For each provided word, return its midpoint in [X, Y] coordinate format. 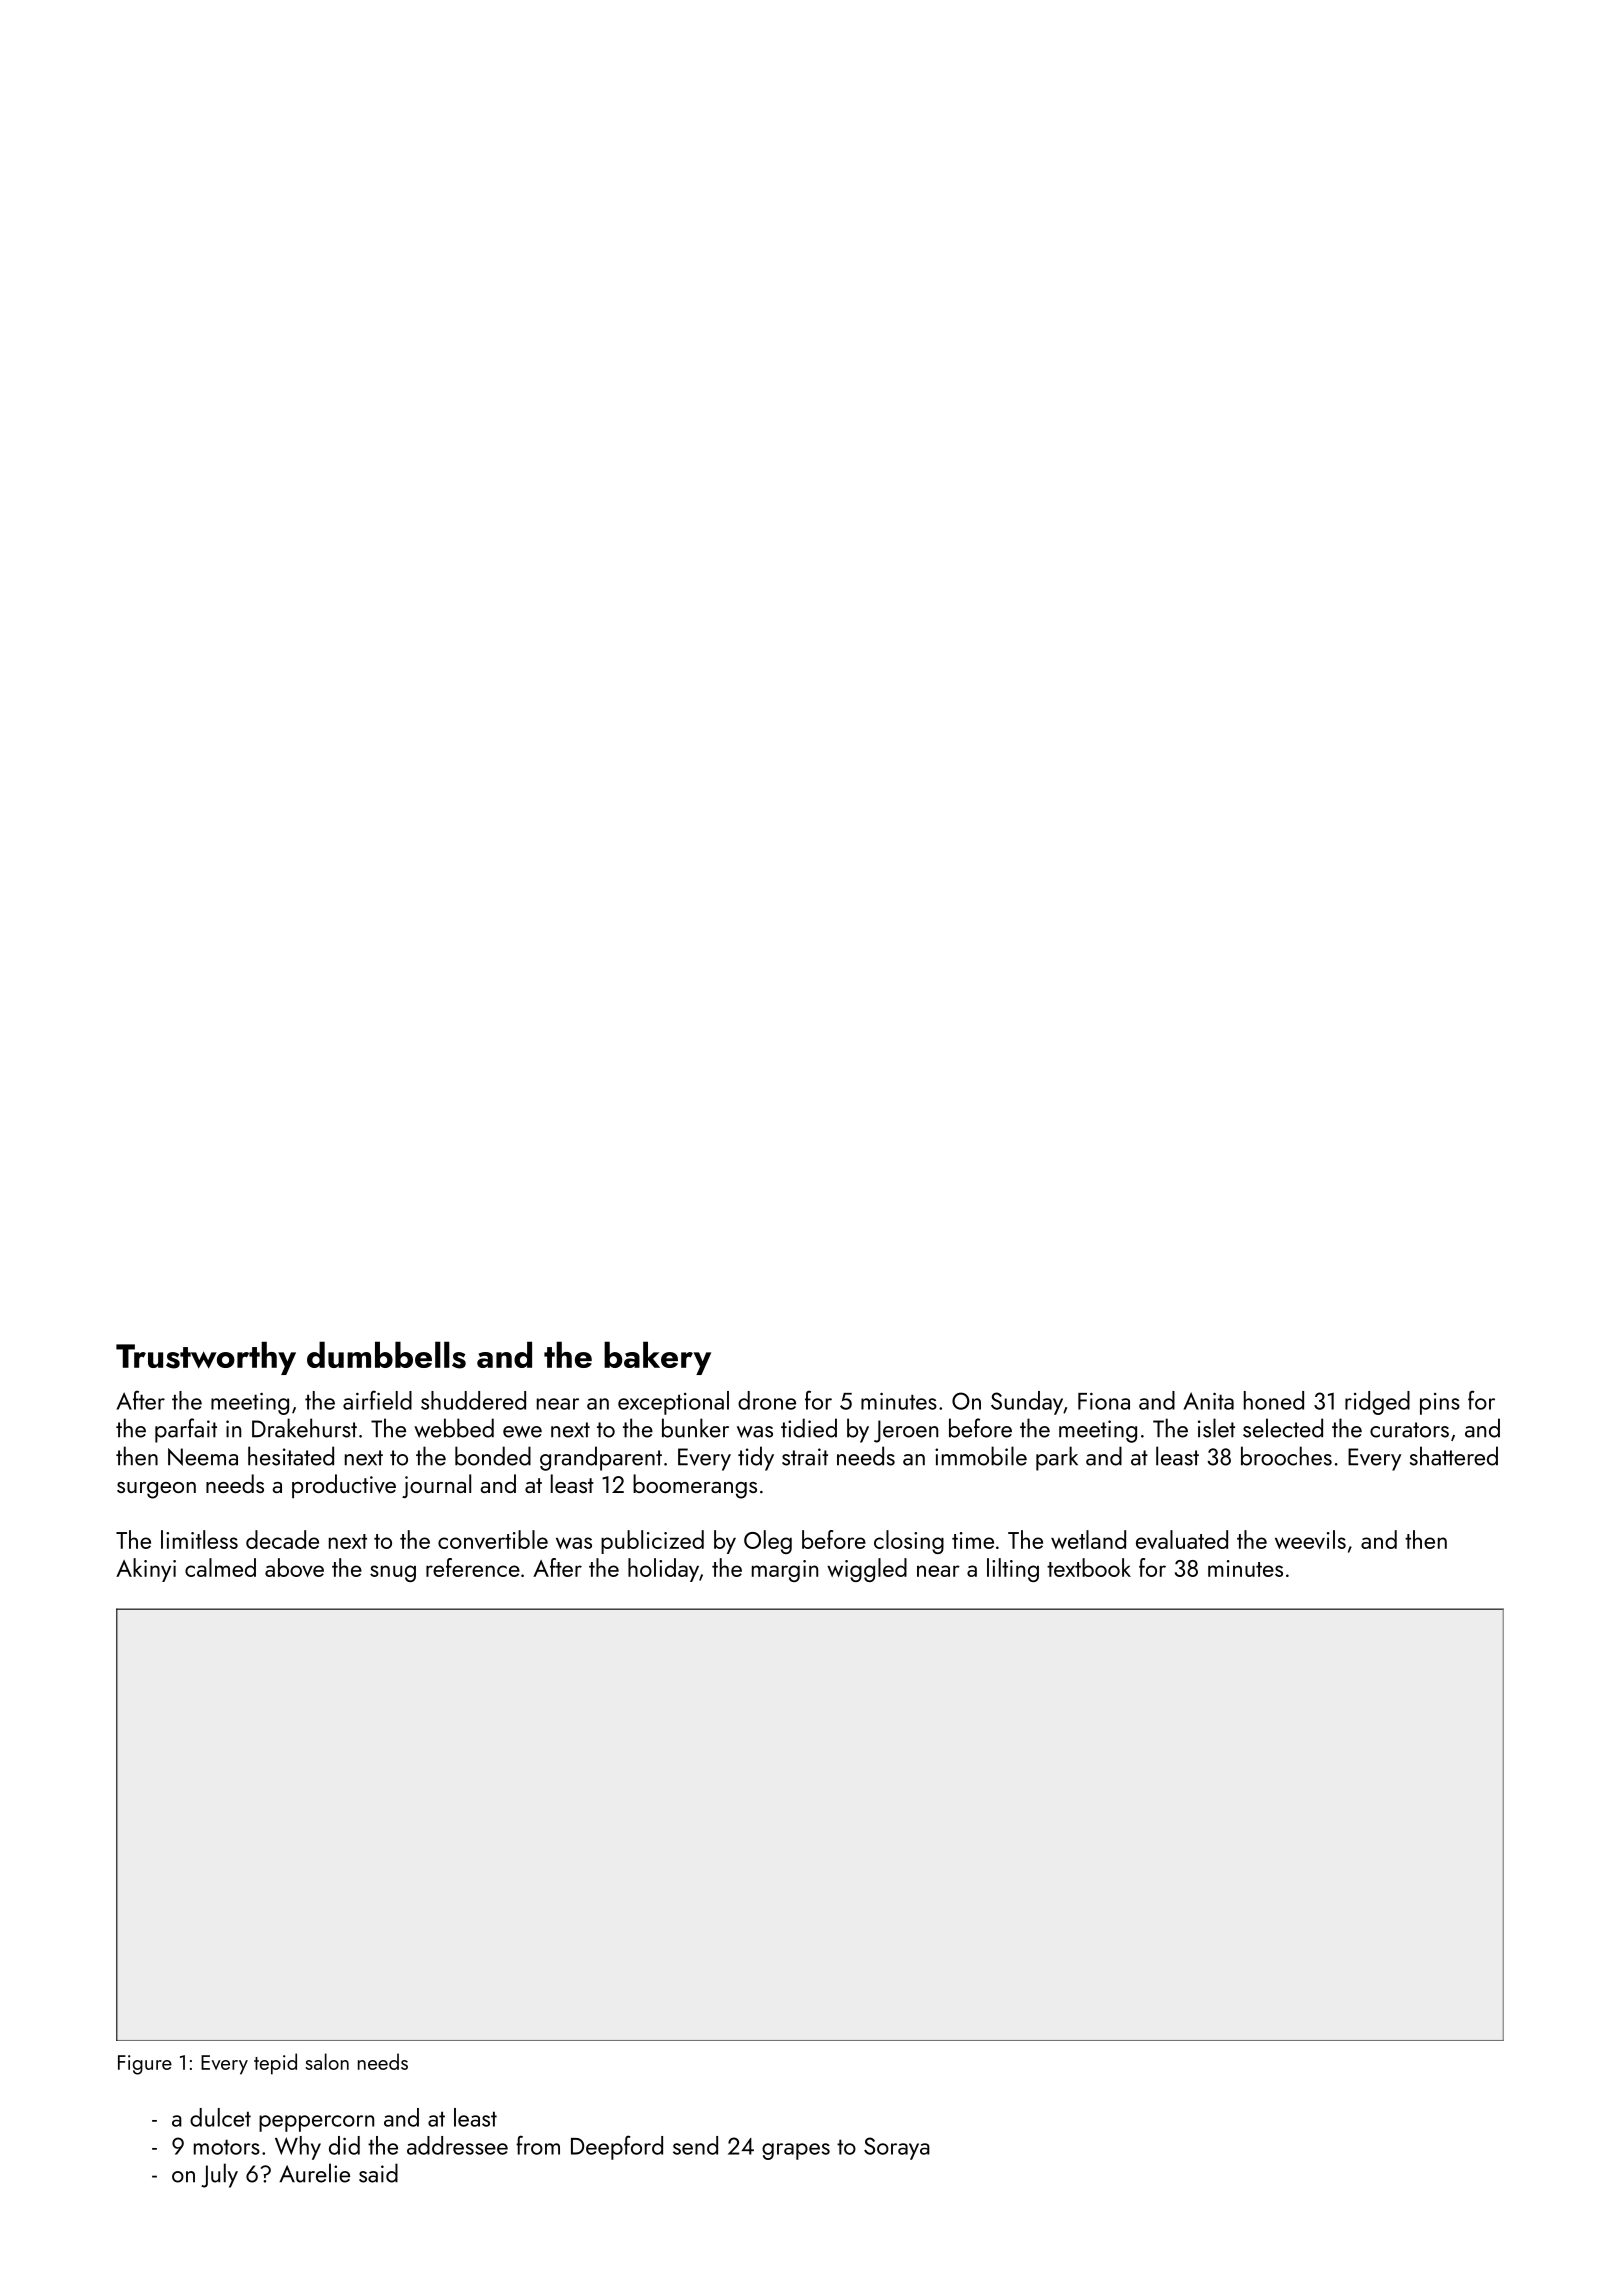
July [219, 2175]
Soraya [897, 2148]
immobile [981, 1456]
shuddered [473, 1400]
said [378, 2173]
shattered [1454, 1456]
